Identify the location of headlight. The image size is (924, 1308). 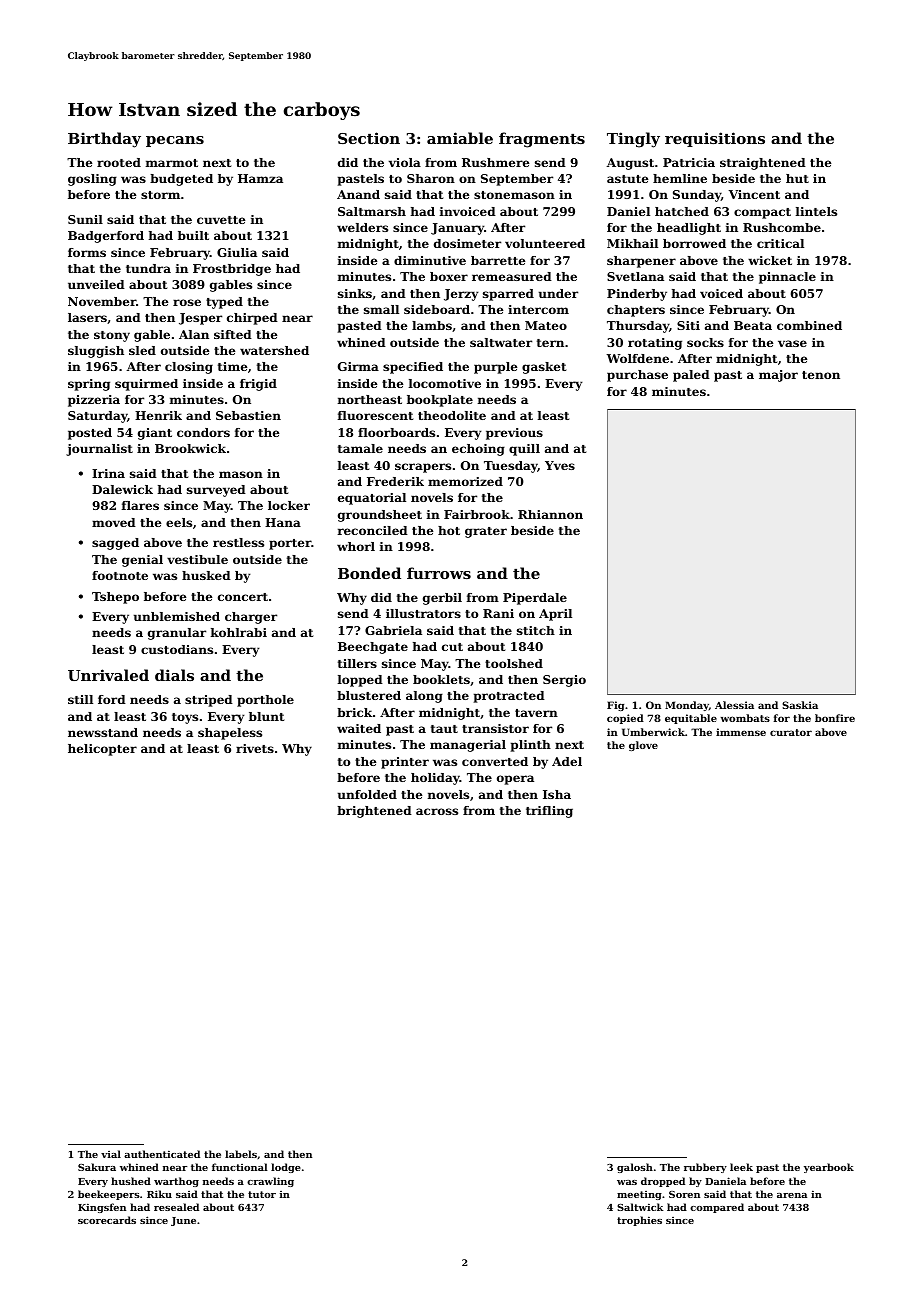
(689, 229).
